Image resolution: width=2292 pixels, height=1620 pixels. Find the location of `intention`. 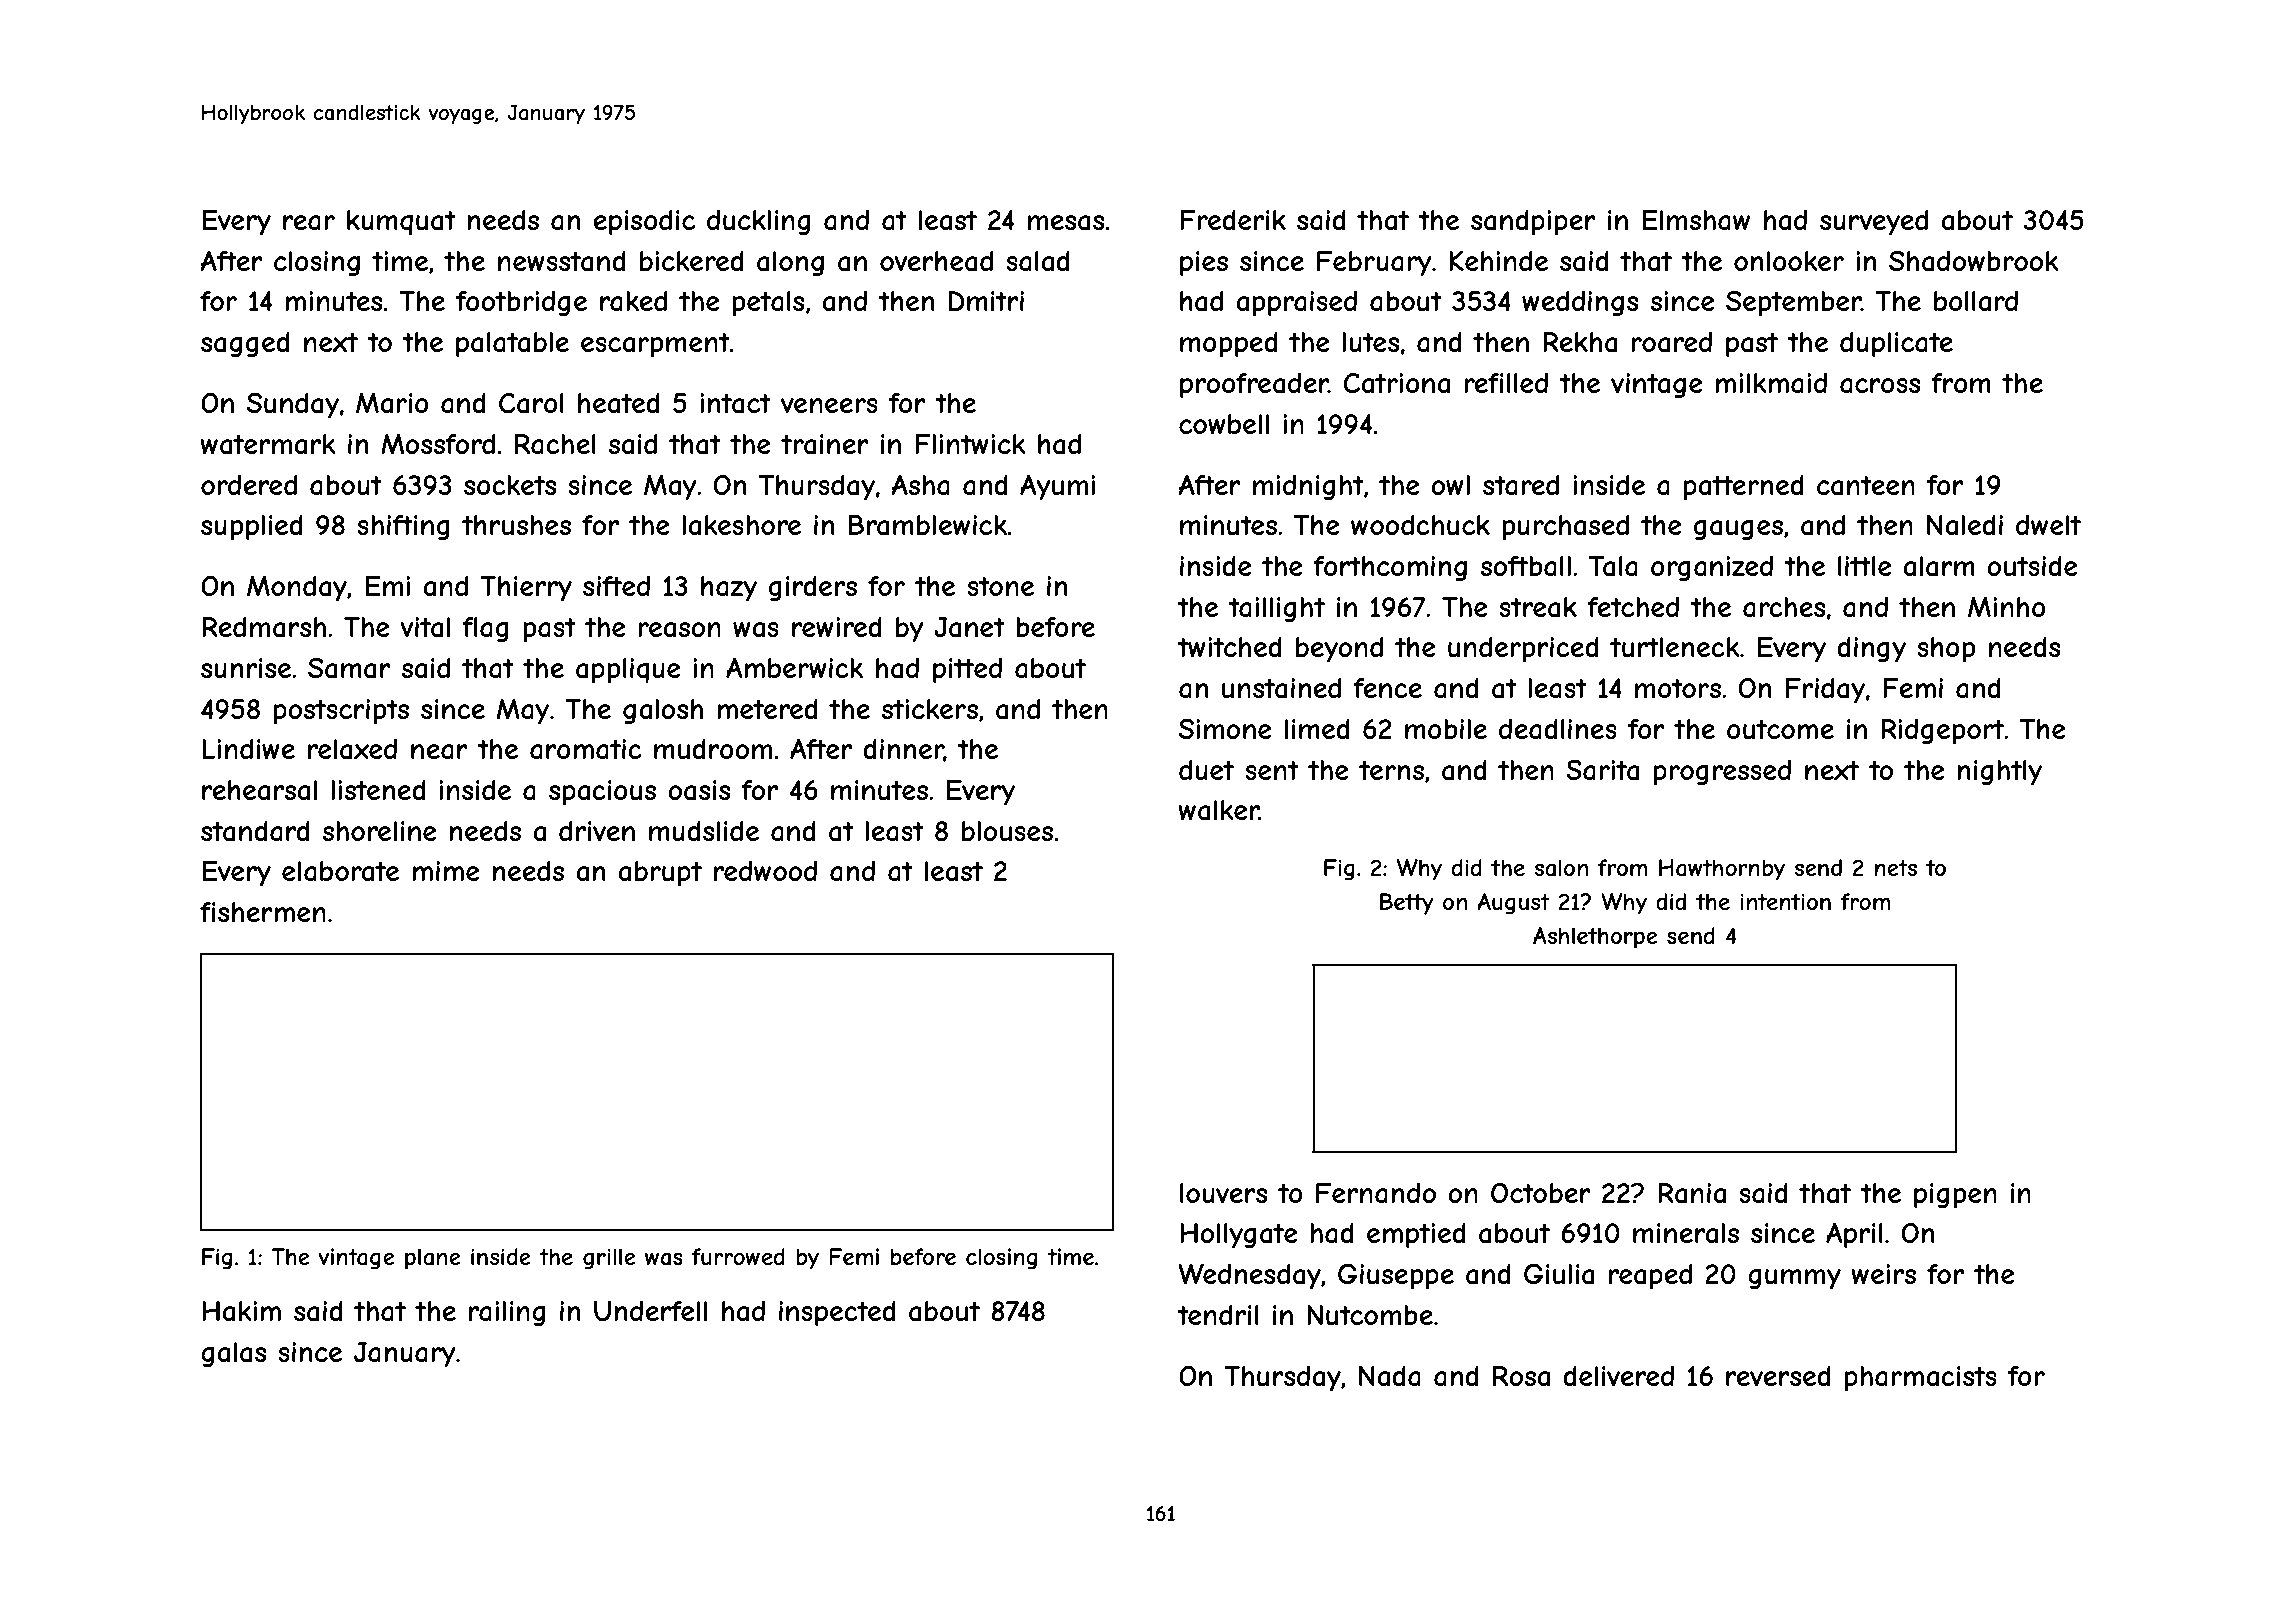

intention is located at coordinates (1785, 901).
